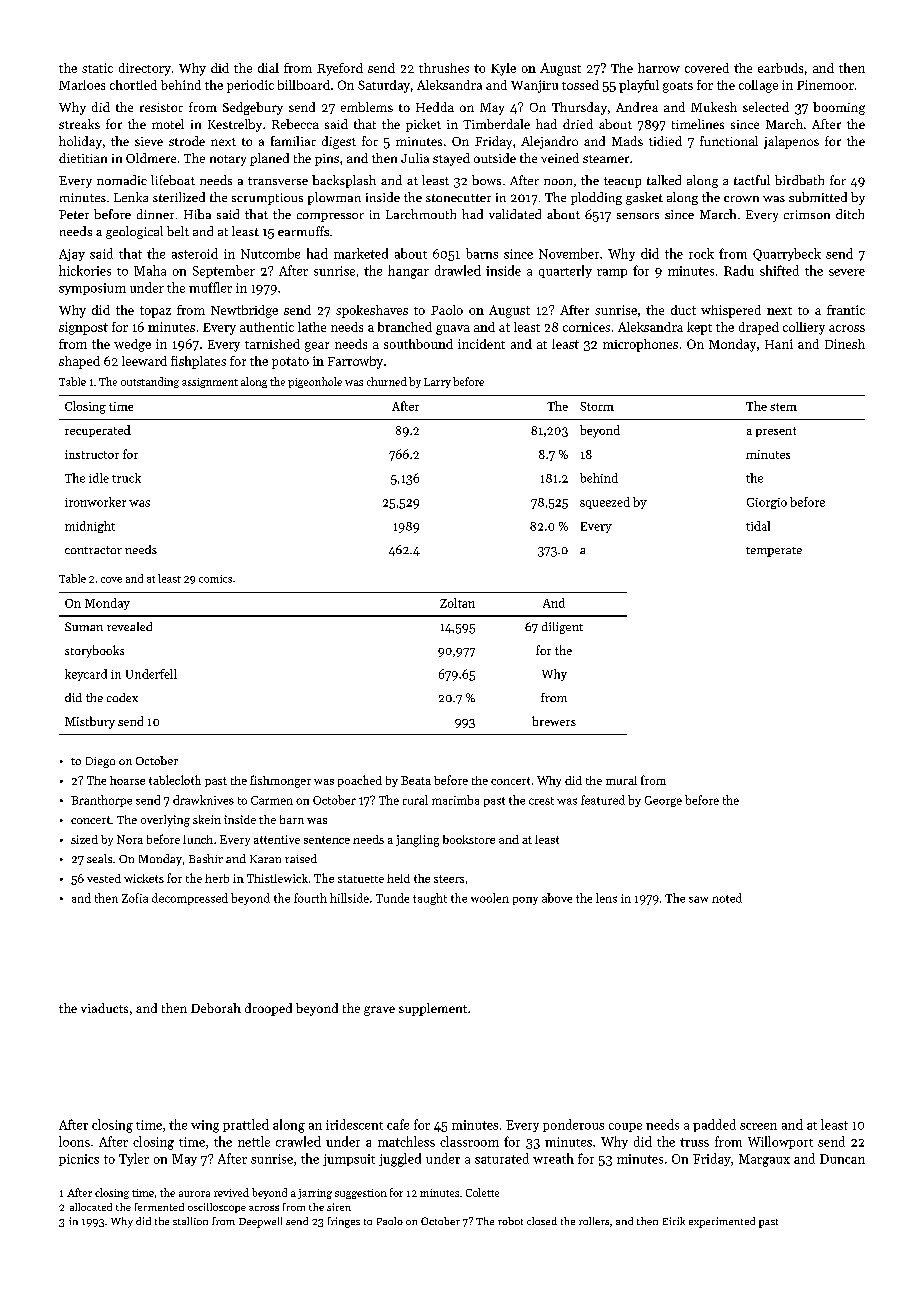 The width and height of the image is (924, 1308). Describe the element at coordinates (101, 801) in the image. I see `Branthorpe` at that location.
